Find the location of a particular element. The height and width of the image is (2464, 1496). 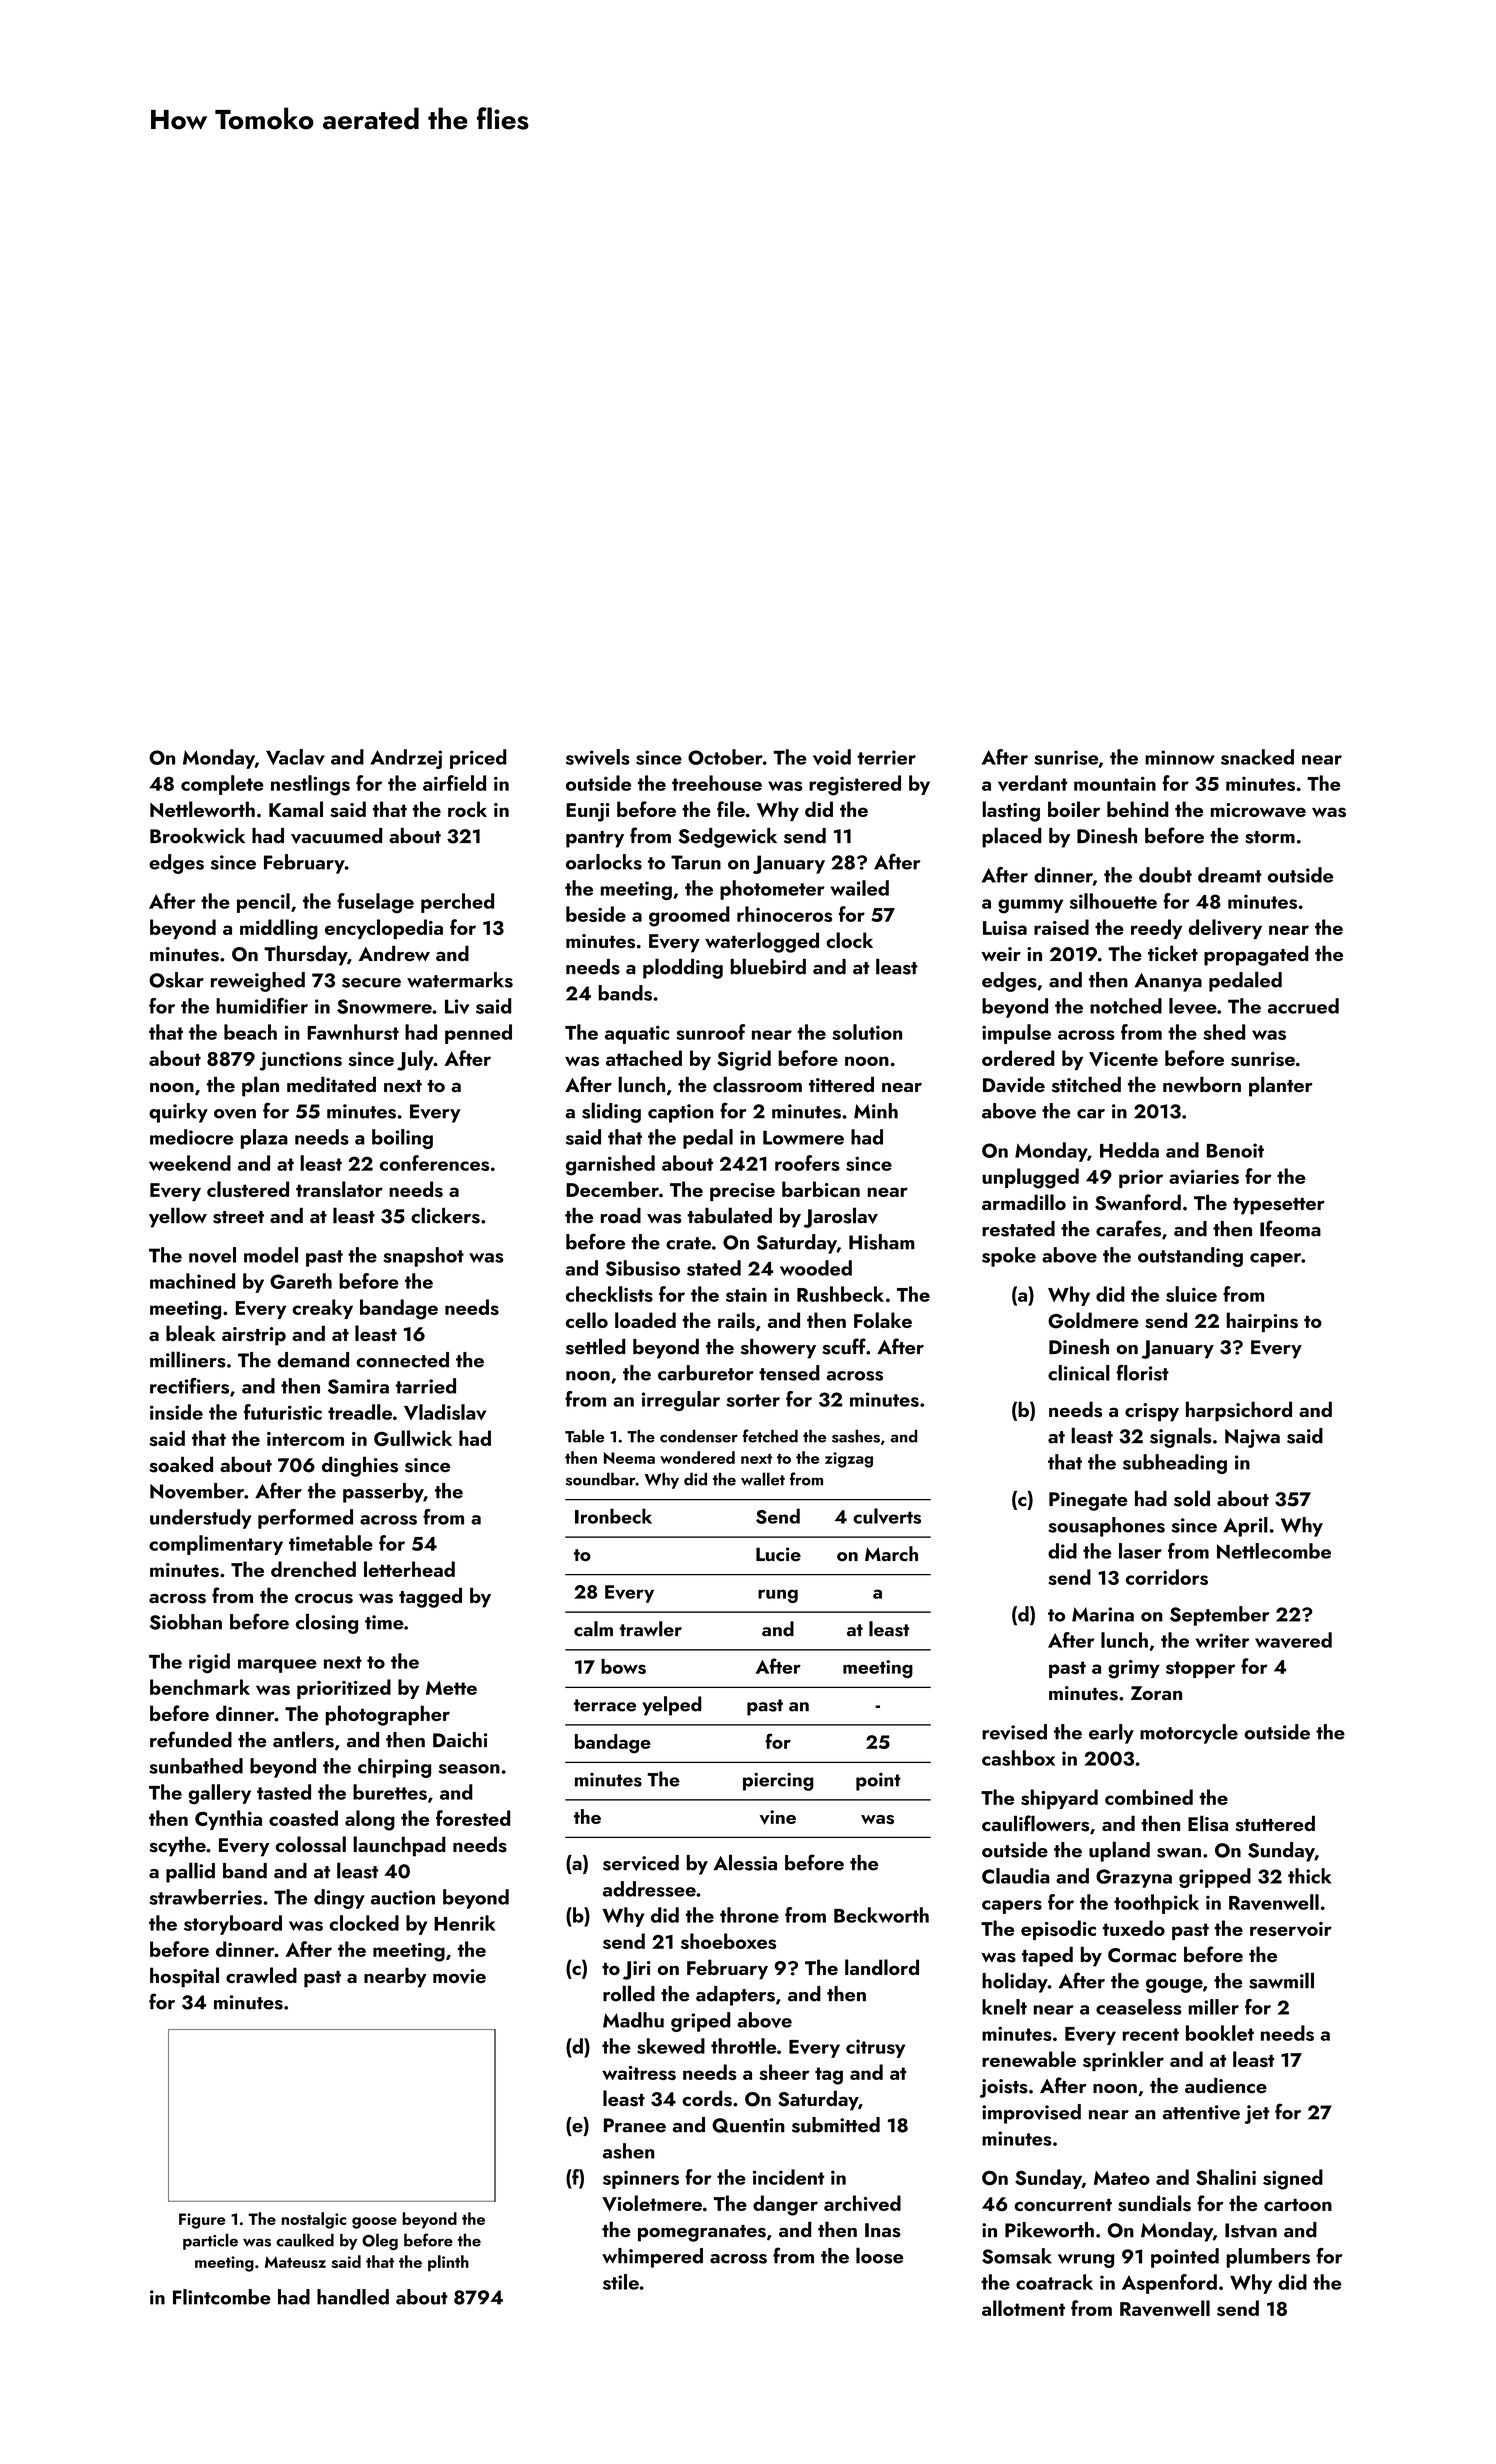

strawberries is located at coordinates (205, 1897).
